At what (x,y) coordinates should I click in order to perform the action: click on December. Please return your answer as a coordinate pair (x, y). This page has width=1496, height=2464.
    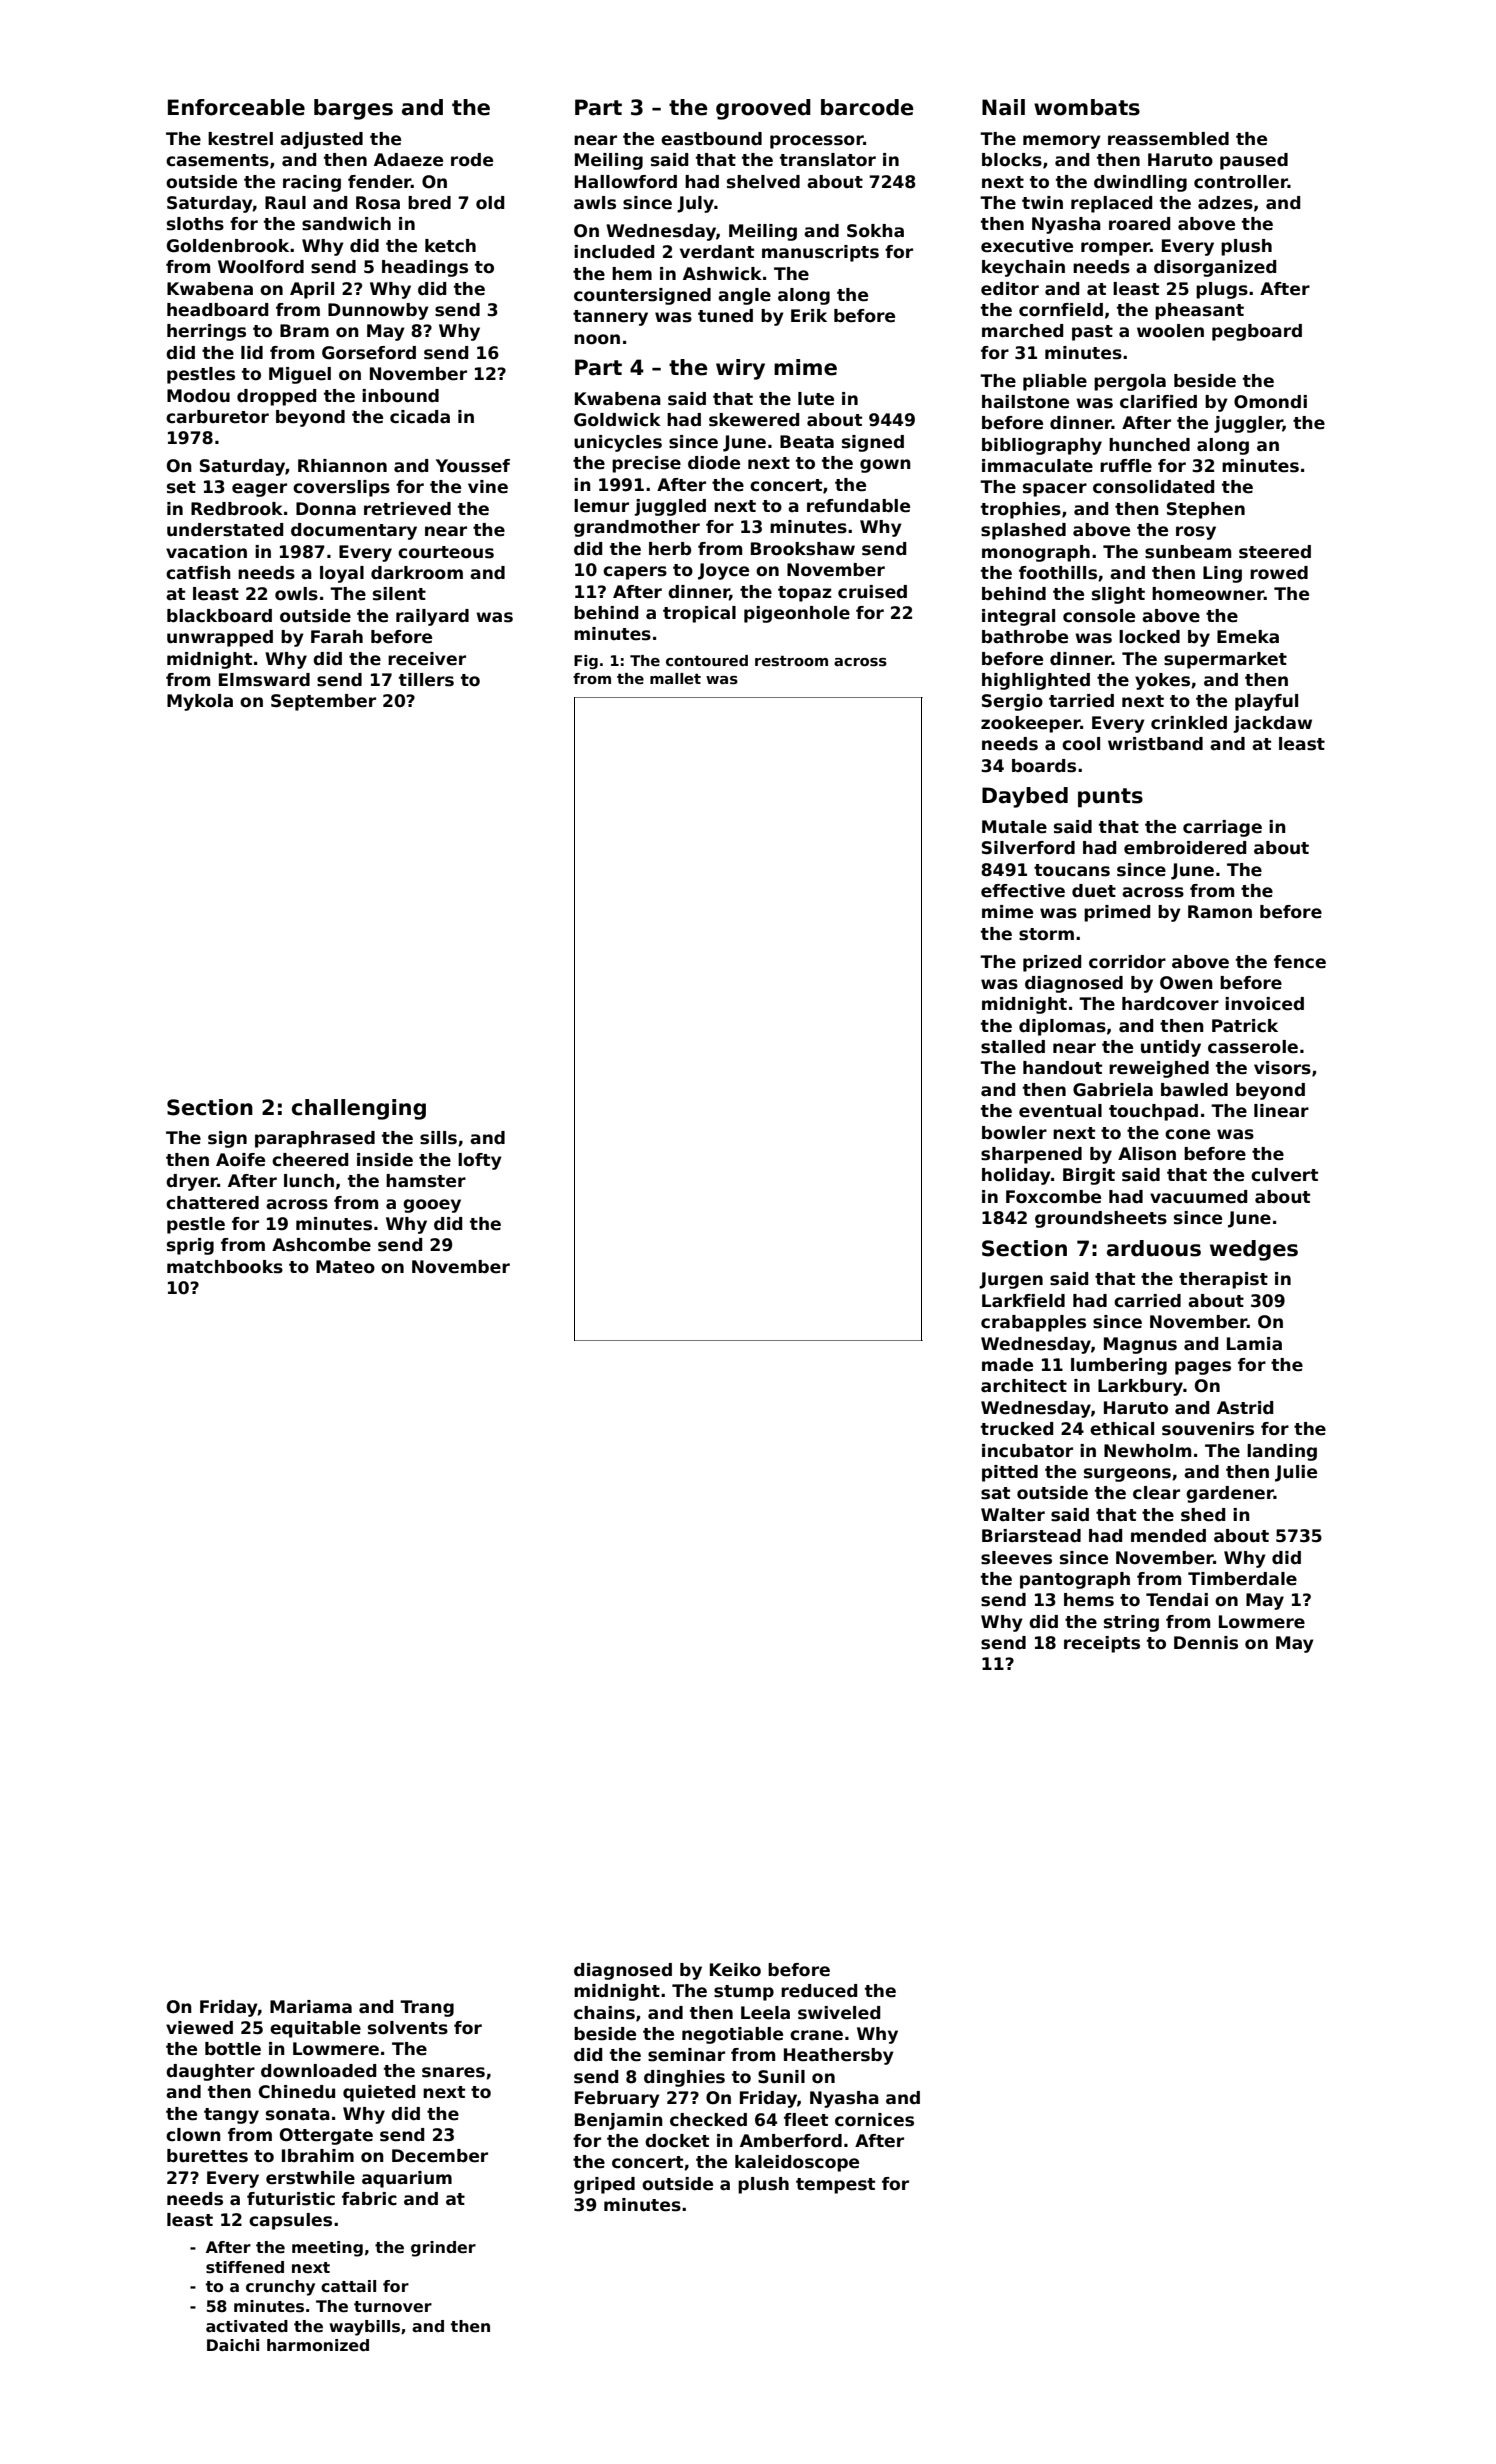
    Looking at the image, I should click on (440, 2156).
